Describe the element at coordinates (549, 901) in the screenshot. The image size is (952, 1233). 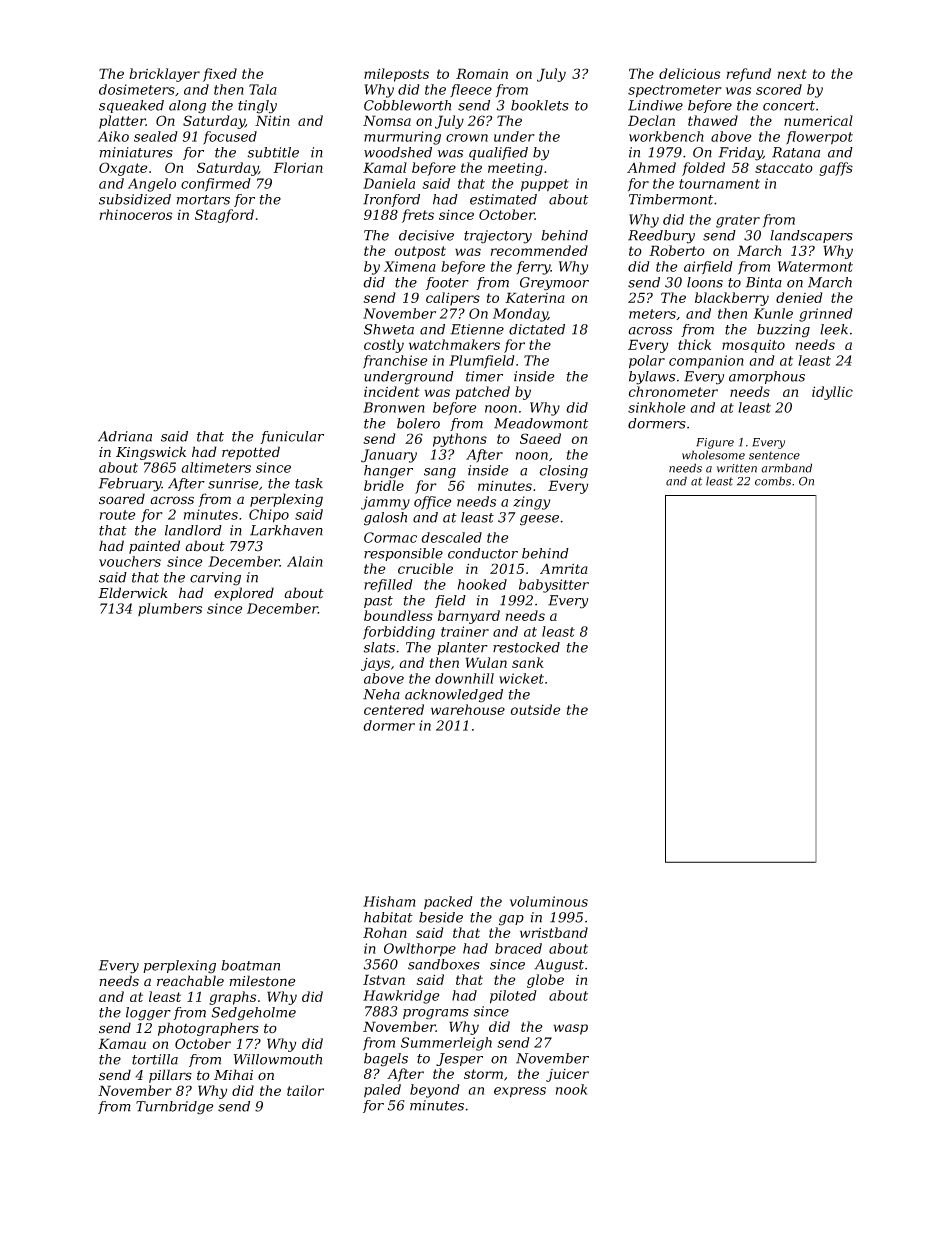
I see `voluminous` at that location.
